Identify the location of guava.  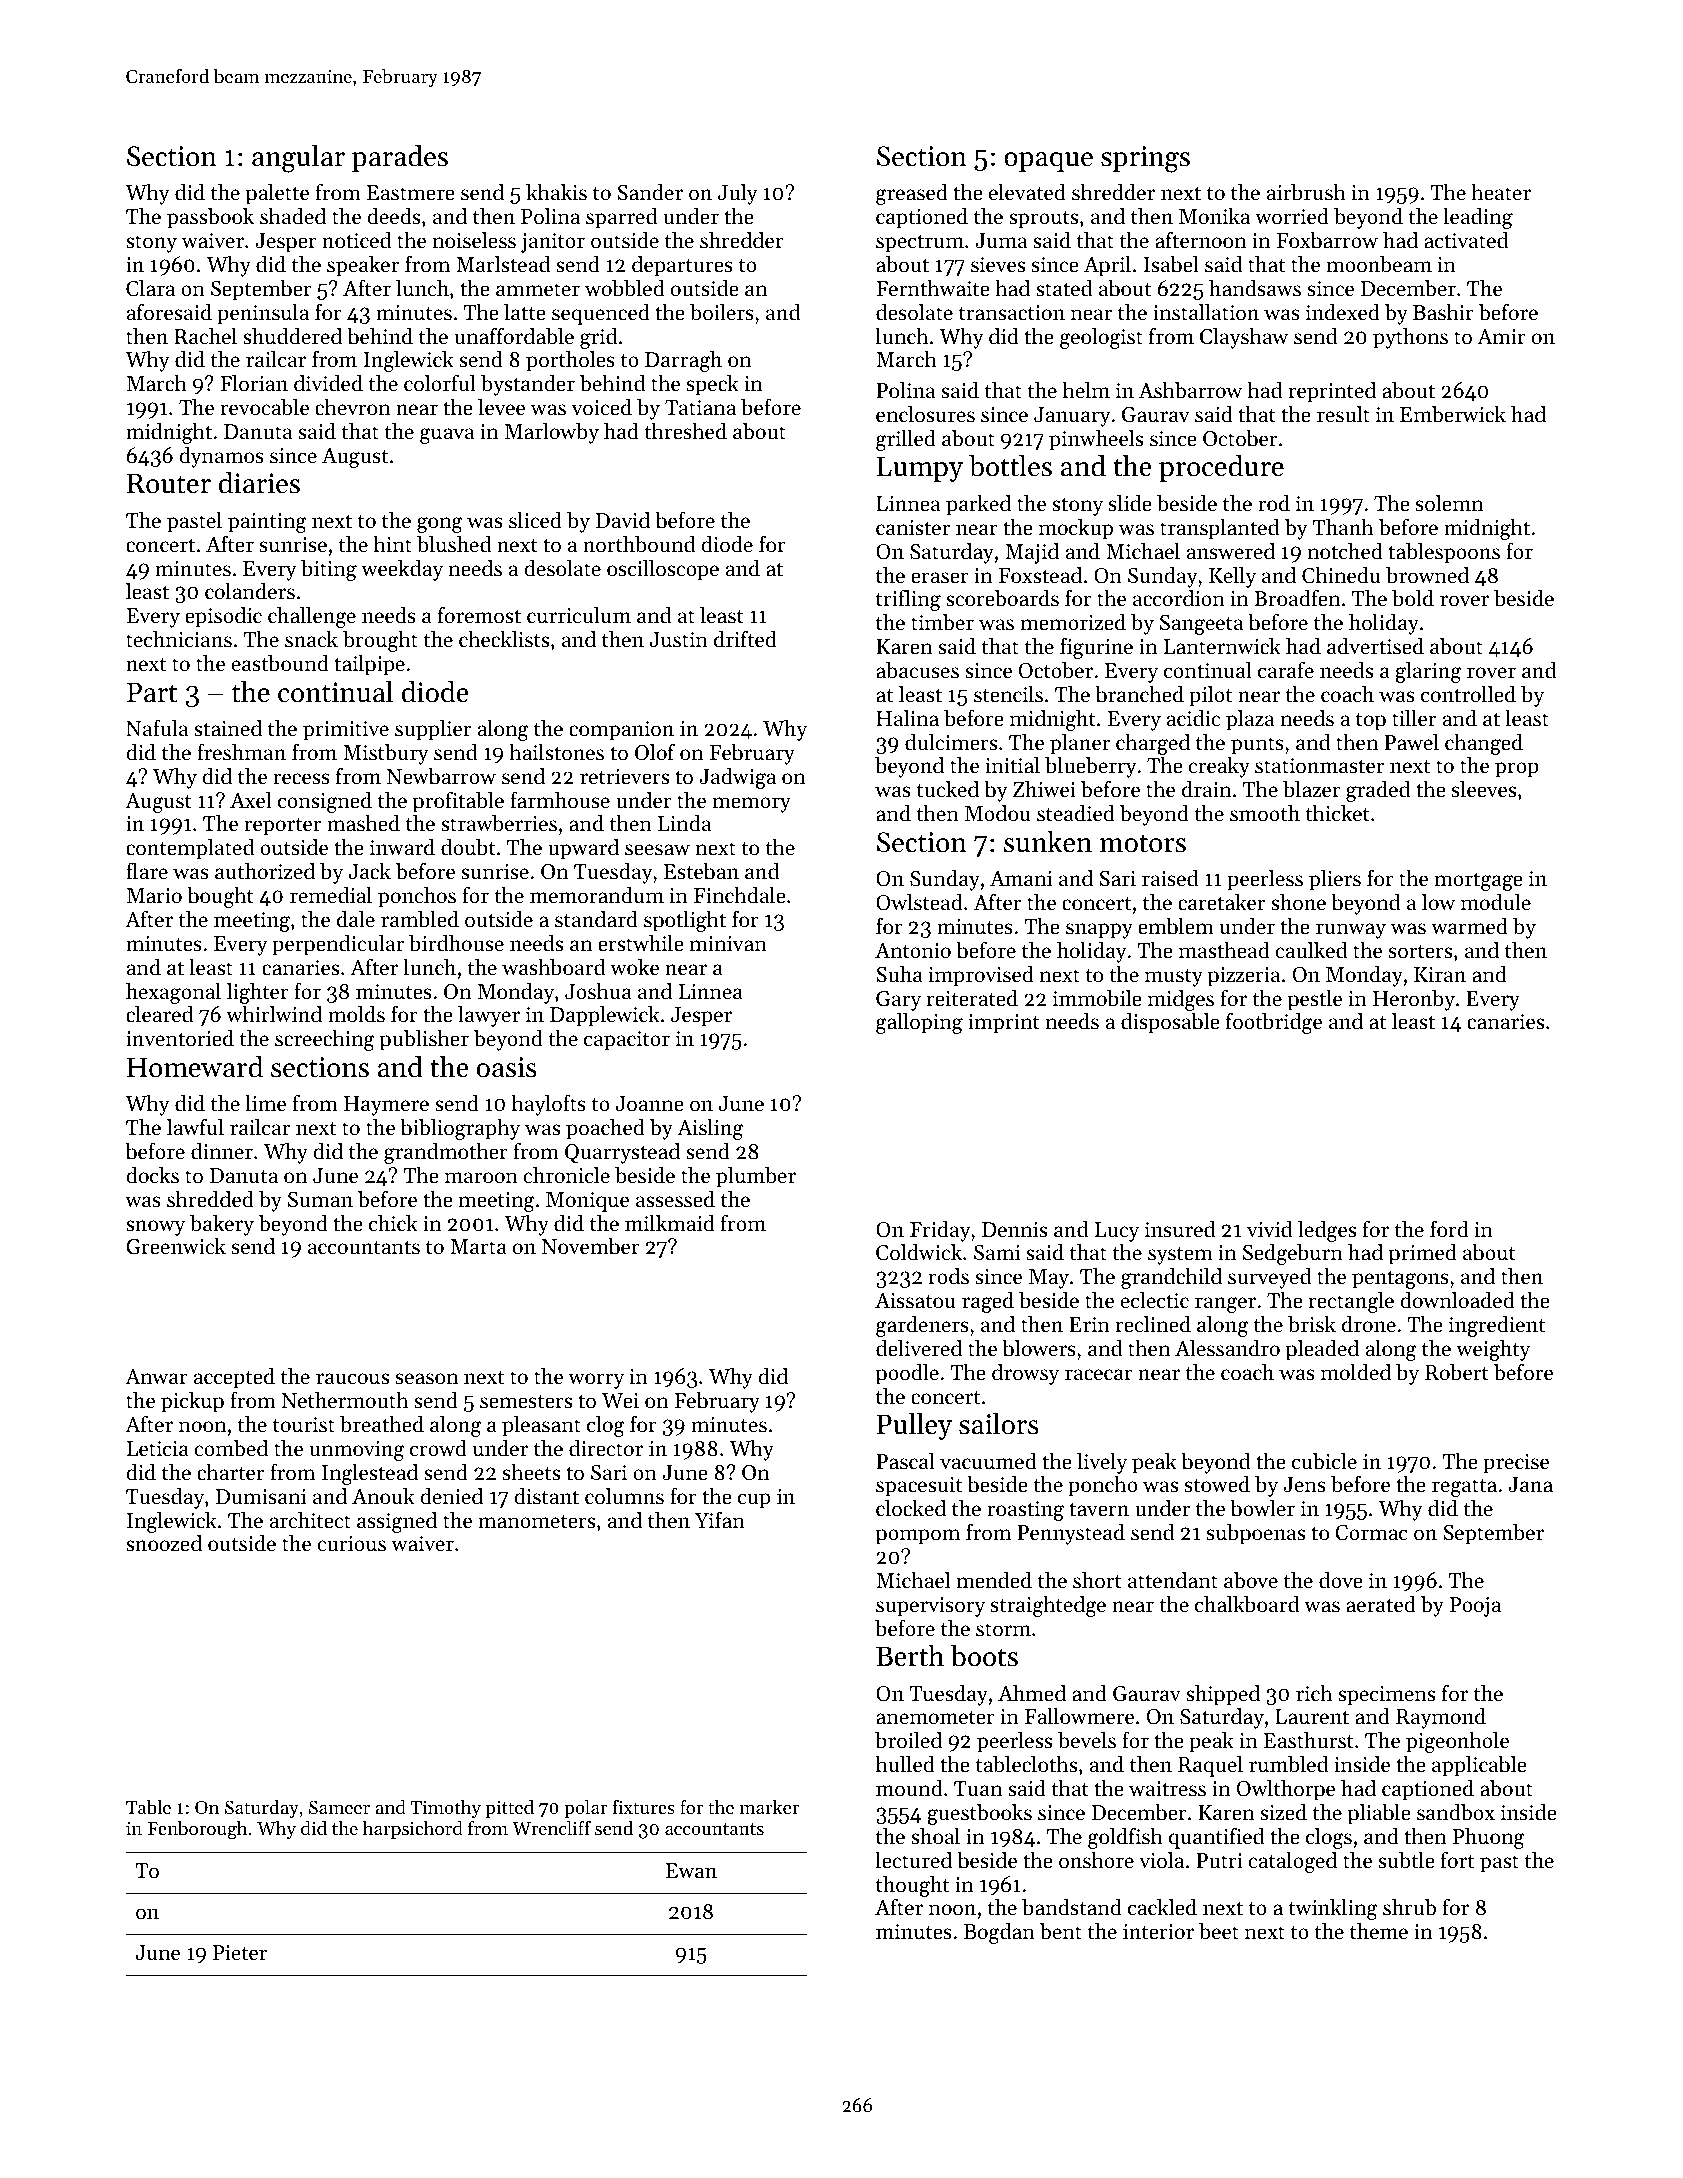
(447, 436).
